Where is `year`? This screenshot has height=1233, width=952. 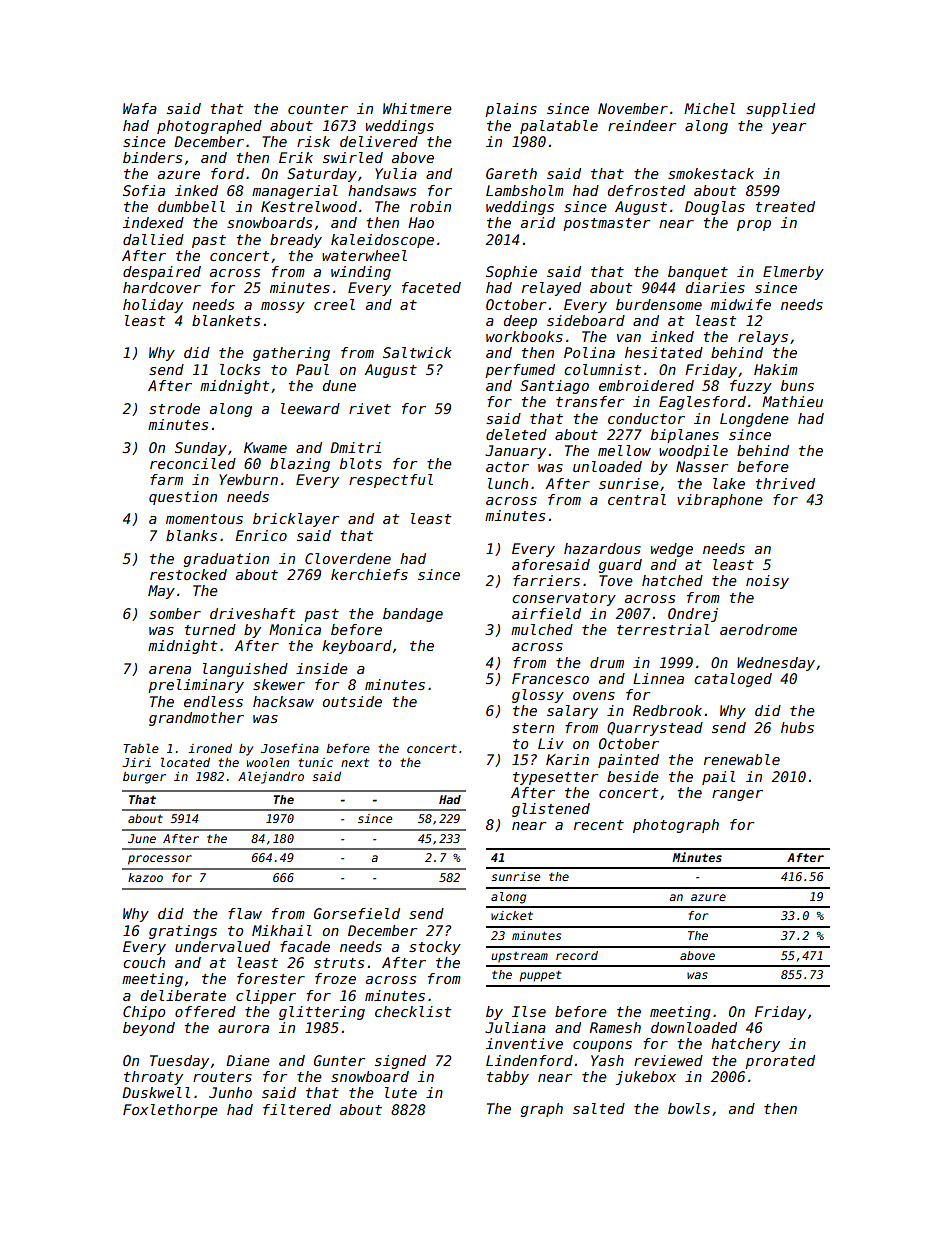
year is located at coordinates (788, 128).
